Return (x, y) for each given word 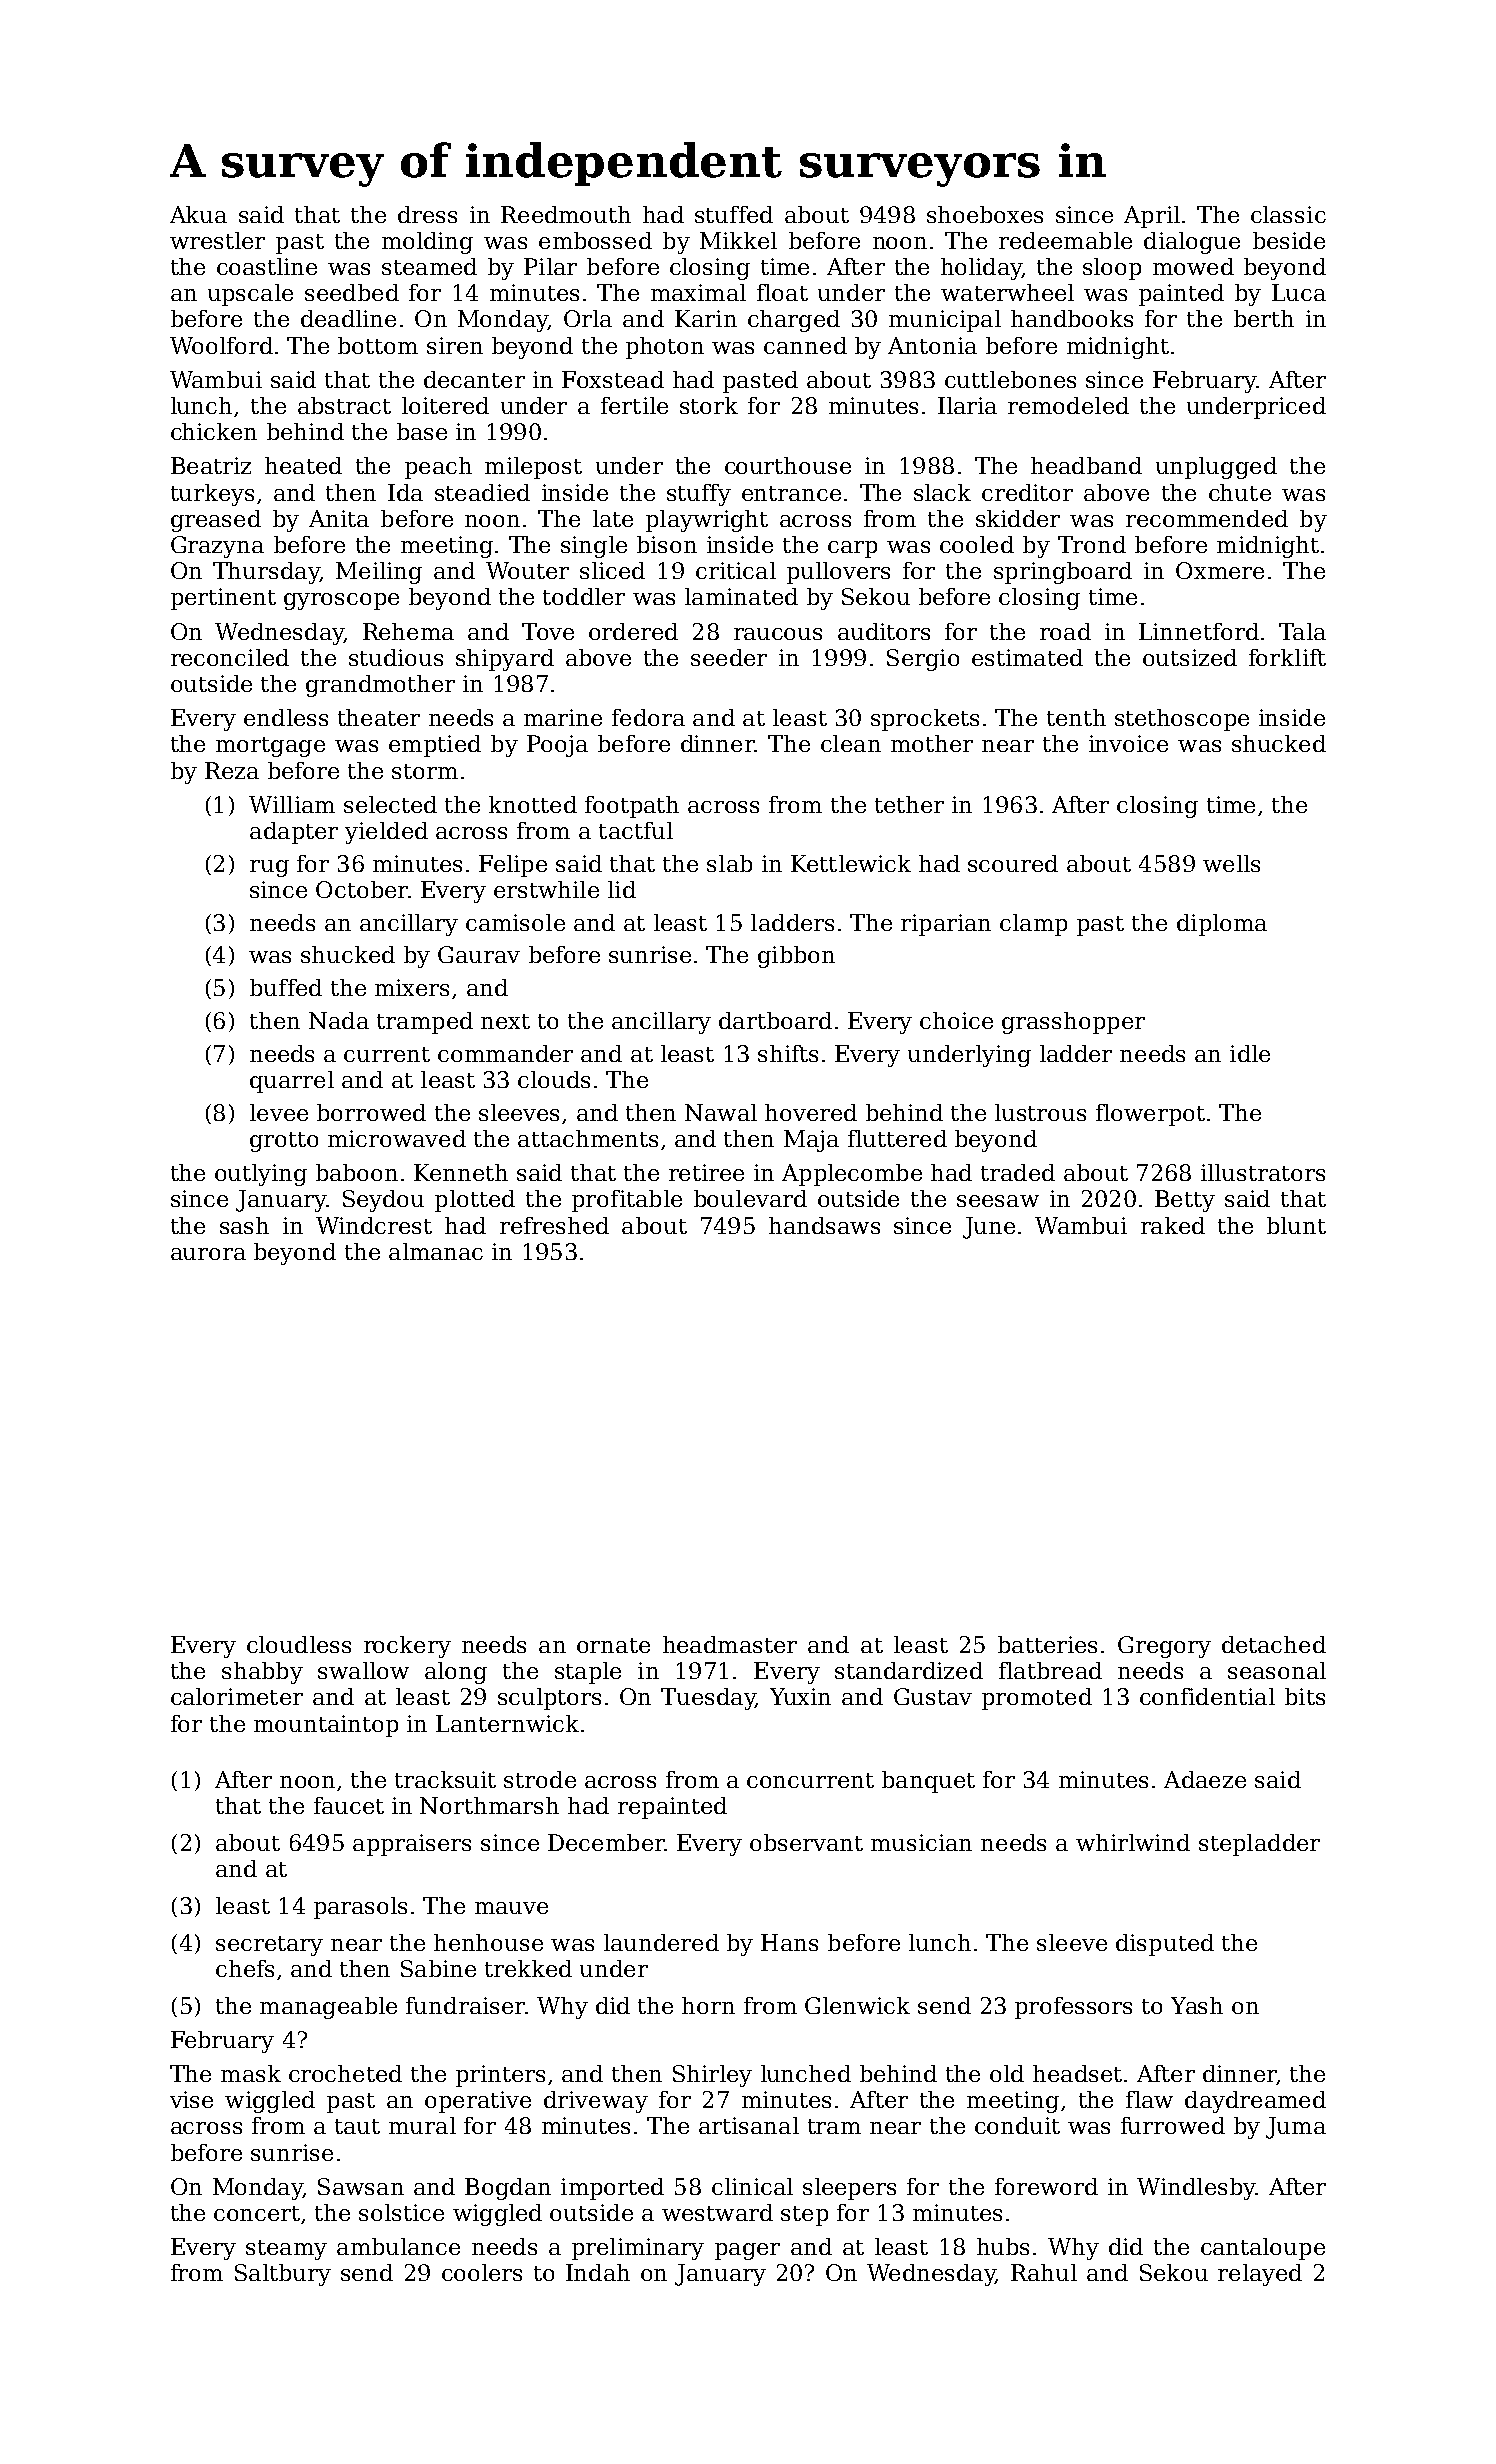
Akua (198, 214)
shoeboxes (985, 214)
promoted (1037, 1699)
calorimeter (237, 1696)
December (606, 1842)
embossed (595, 240)
